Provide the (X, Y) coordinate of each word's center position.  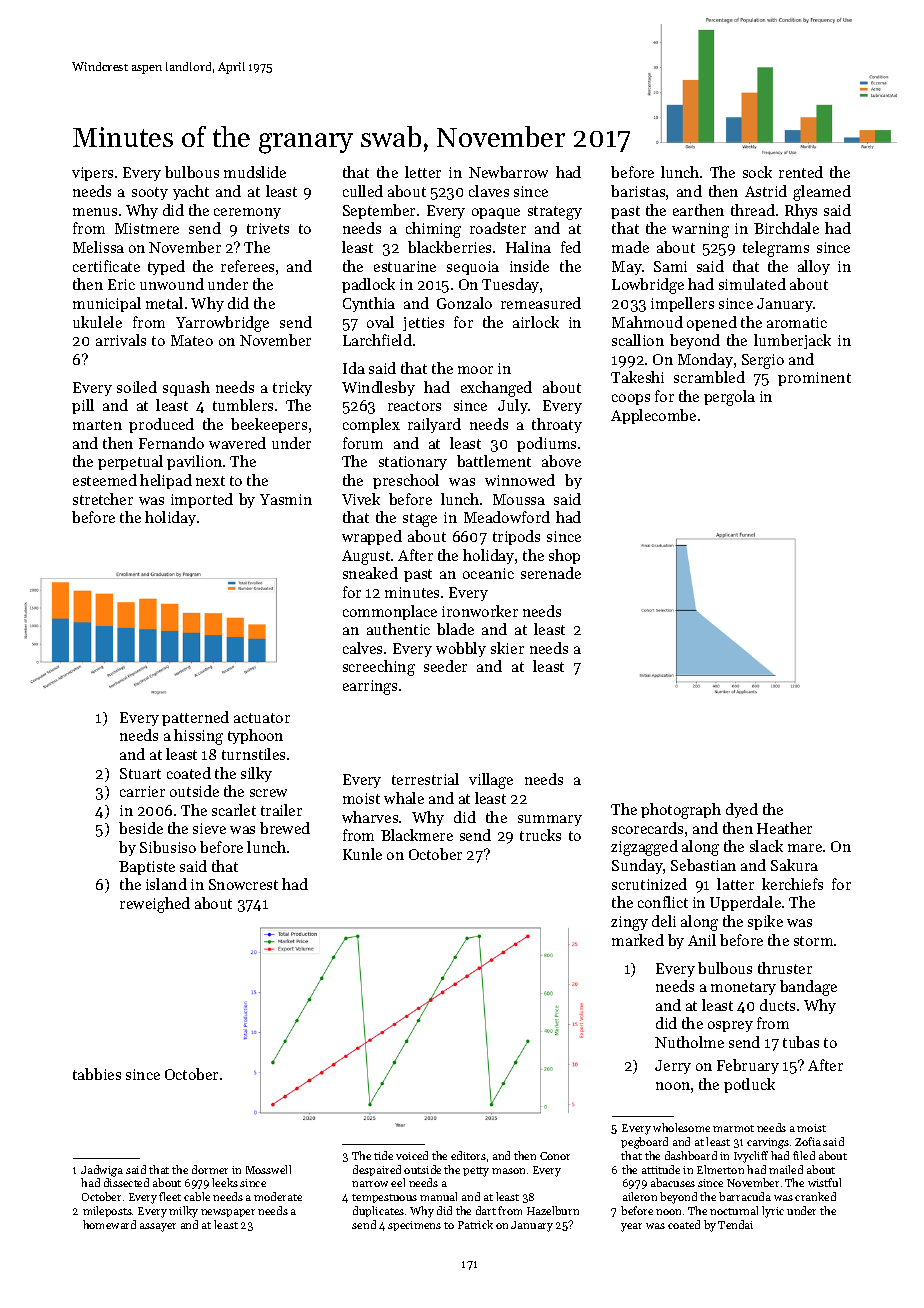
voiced (412, 1155)
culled (363, 191)
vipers (92, 174)
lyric (773, 1212)
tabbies (97, 1074)
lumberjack (792, 341)
